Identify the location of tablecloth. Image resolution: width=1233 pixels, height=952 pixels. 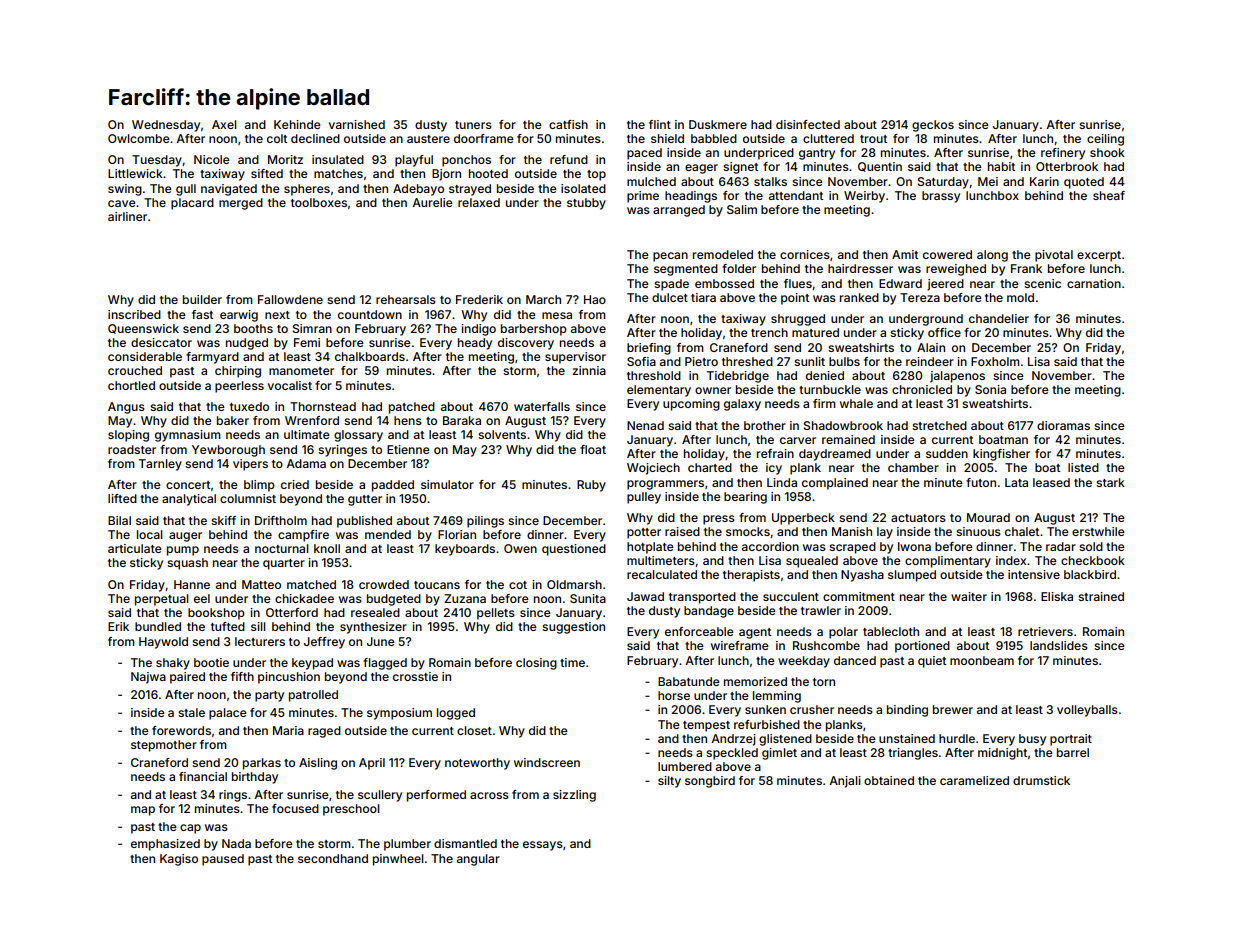
(891, 631).
